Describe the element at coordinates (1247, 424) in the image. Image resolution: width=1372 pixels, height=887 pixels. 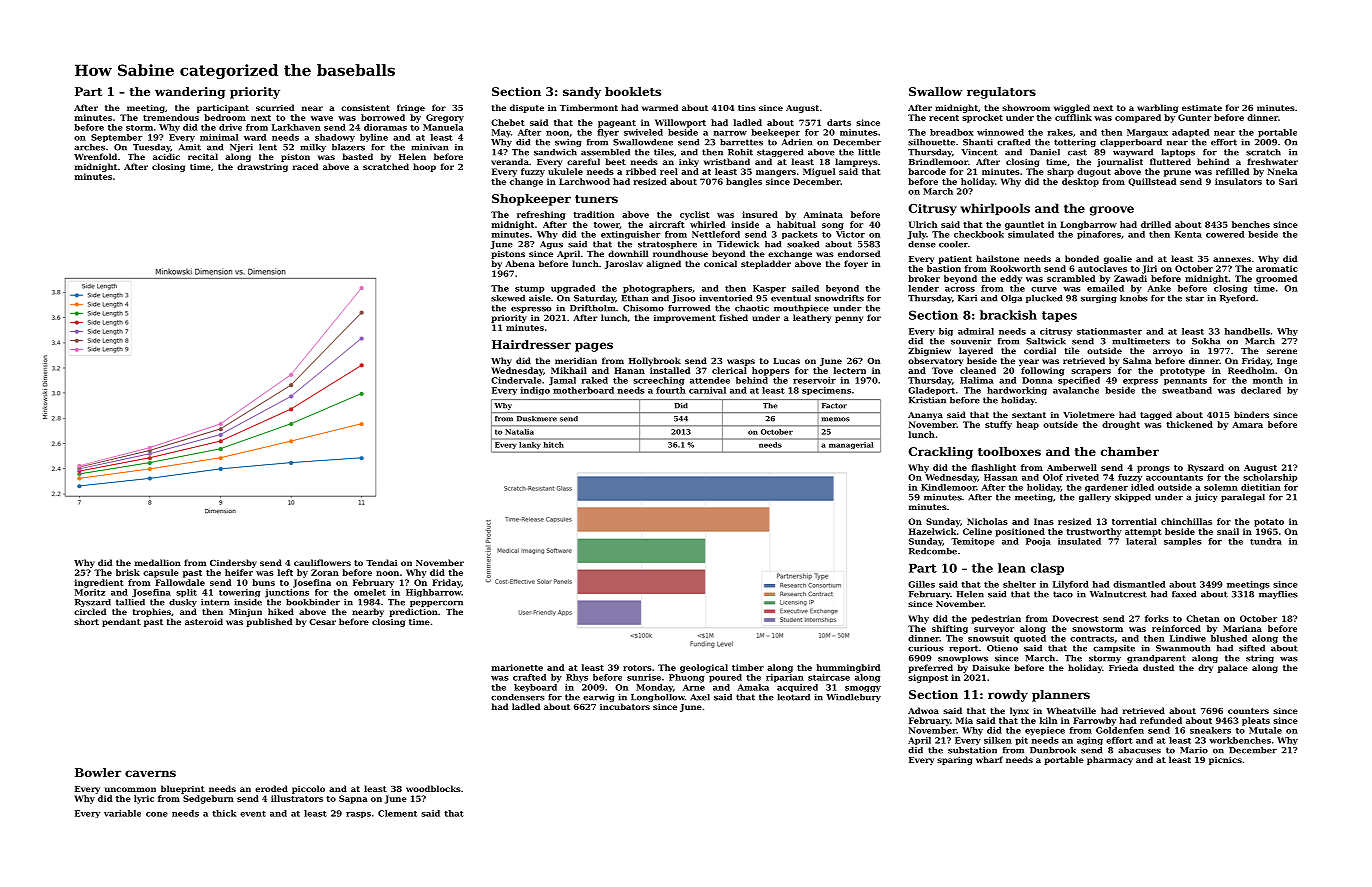
I see `Amara` at that location.
